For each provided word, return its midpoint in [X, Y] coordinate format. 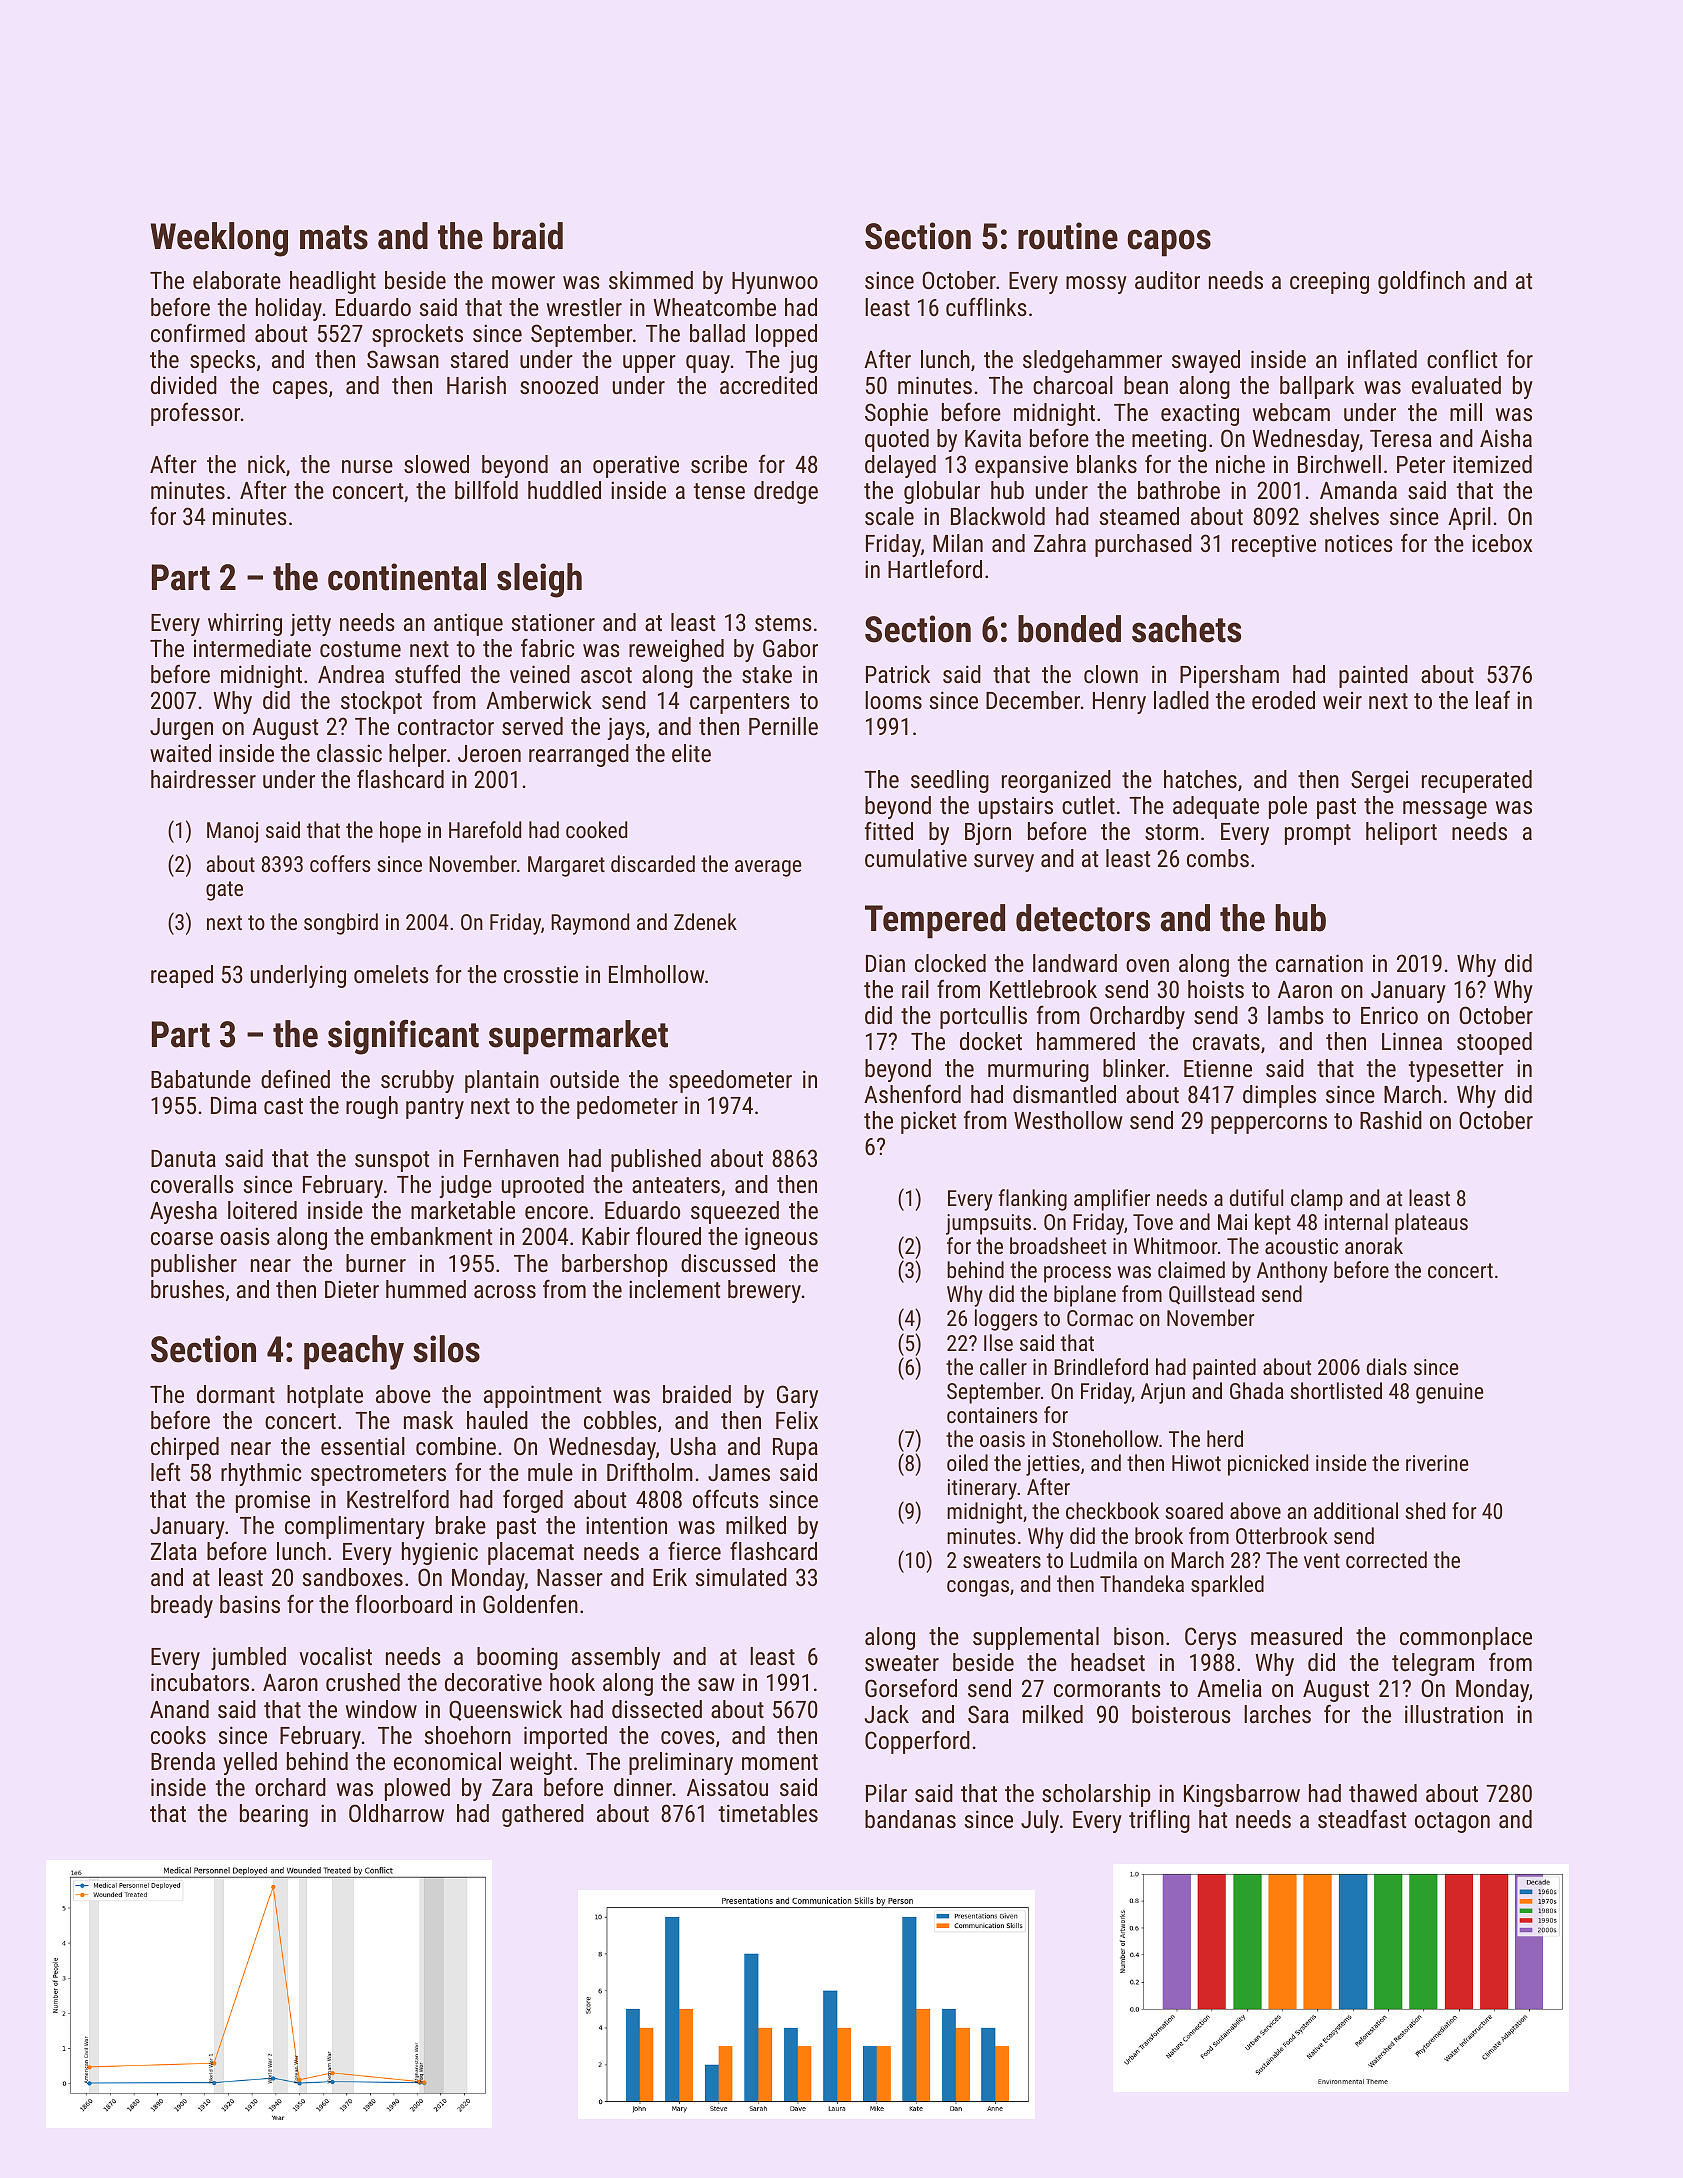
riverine [1437, 1463]
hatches [1200, 779]
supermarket [578, 1037]
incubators [200, 1682]
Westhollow [1068, 1120]
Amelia [1229, 1688]
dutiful [1256, 1197]
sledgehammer [1092, 361]
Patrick [898, 674]
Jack [887, 1714]
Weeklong [219, 239]
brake [461, 1525]
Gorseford [911, 1687]
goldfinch [1421, 282]
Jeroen [489, 753]
